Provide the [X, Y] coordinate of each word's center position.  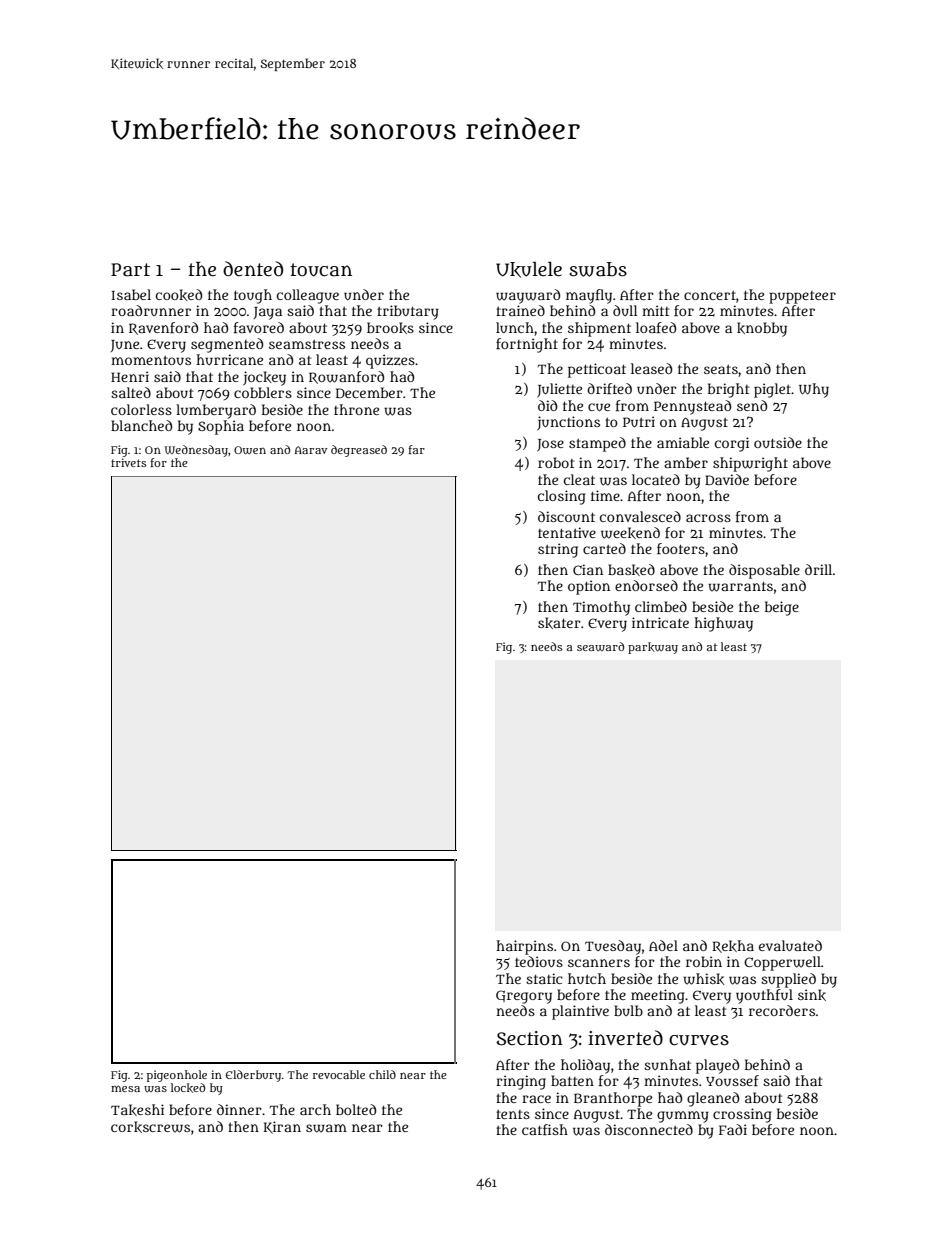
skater [559, 623]
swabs [598, 269]
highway [723, 624]
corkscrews [150, 1127]
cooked [179, 295]
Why [814, 390]
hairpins [524, 947]
